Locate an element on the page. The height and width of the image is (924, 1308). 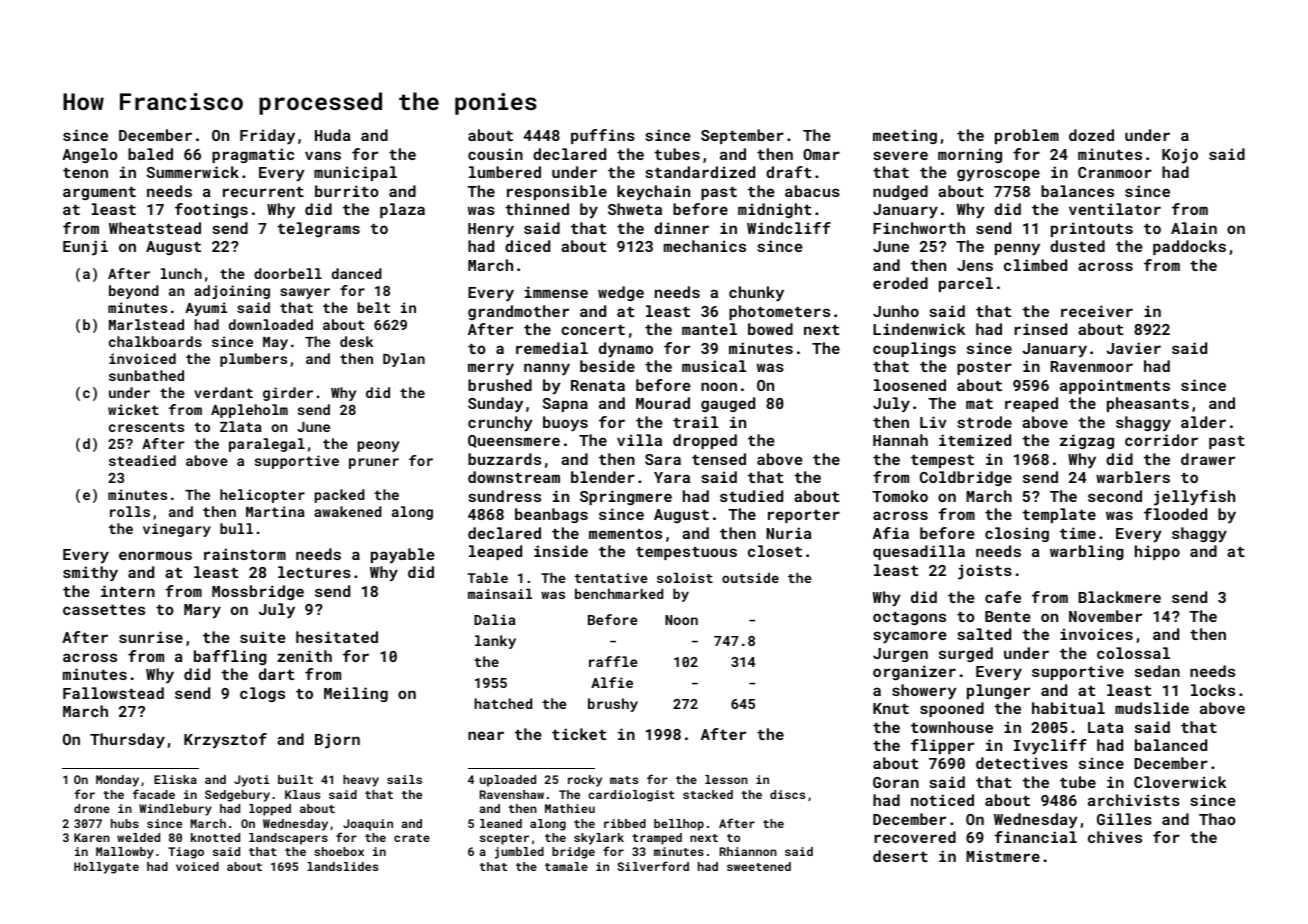
Shweta is located at coordinates (635, 209).
